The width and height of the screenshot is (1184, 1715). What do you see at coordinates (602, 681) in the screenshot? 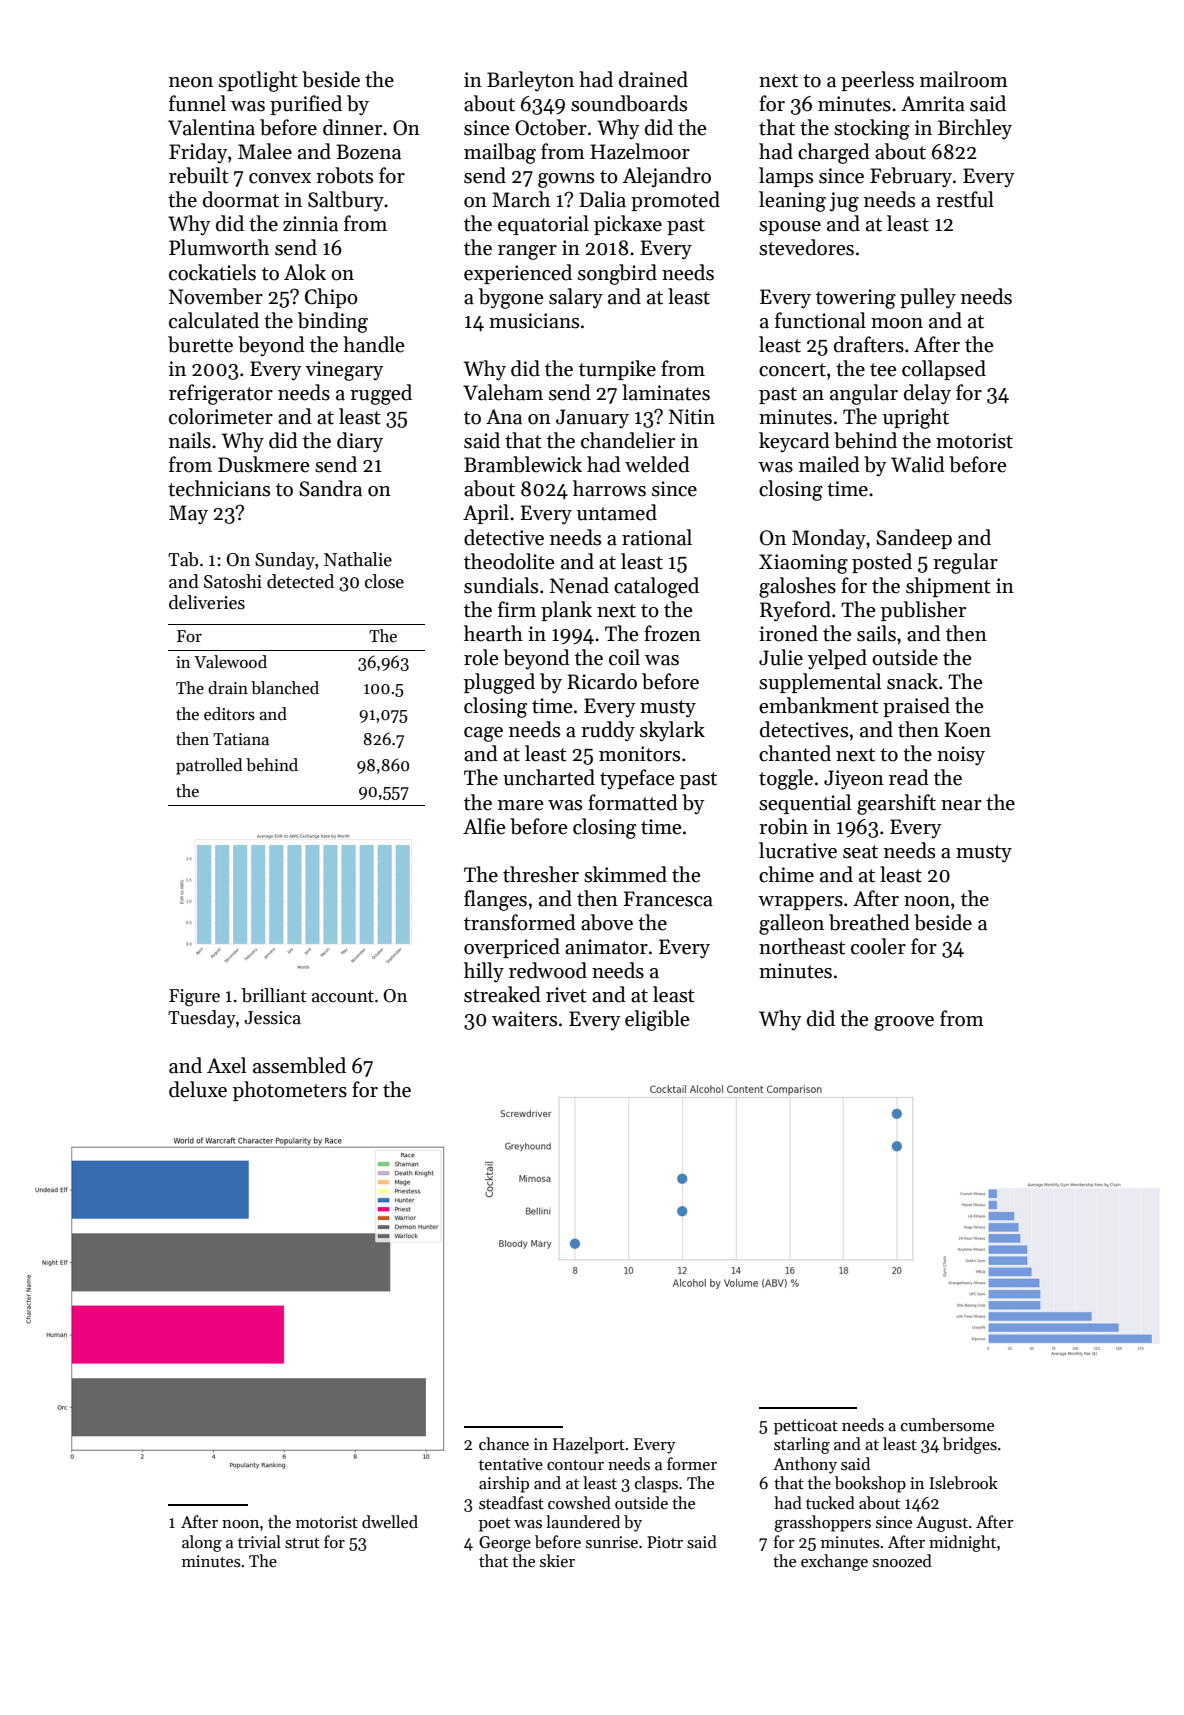
I see `Ricardo` at bounding box center [602, 681].
